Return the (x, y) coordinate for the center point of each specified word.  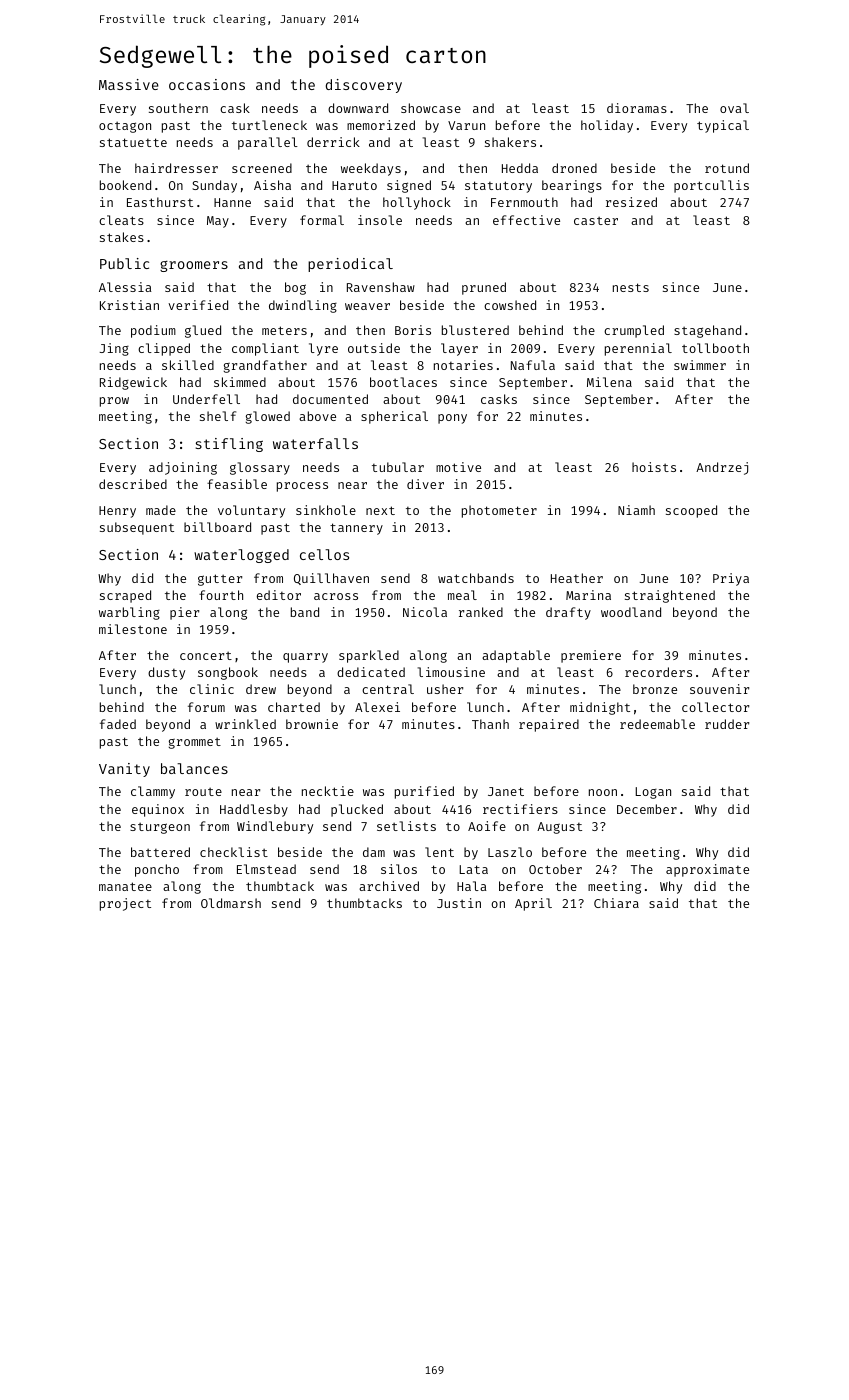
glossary (260, 468)
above (317, 416)
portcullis (711, 186)
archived (389, 886)
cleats (121, 220)
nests (631, 287)
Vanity (124, 770)
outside (374, 348)
